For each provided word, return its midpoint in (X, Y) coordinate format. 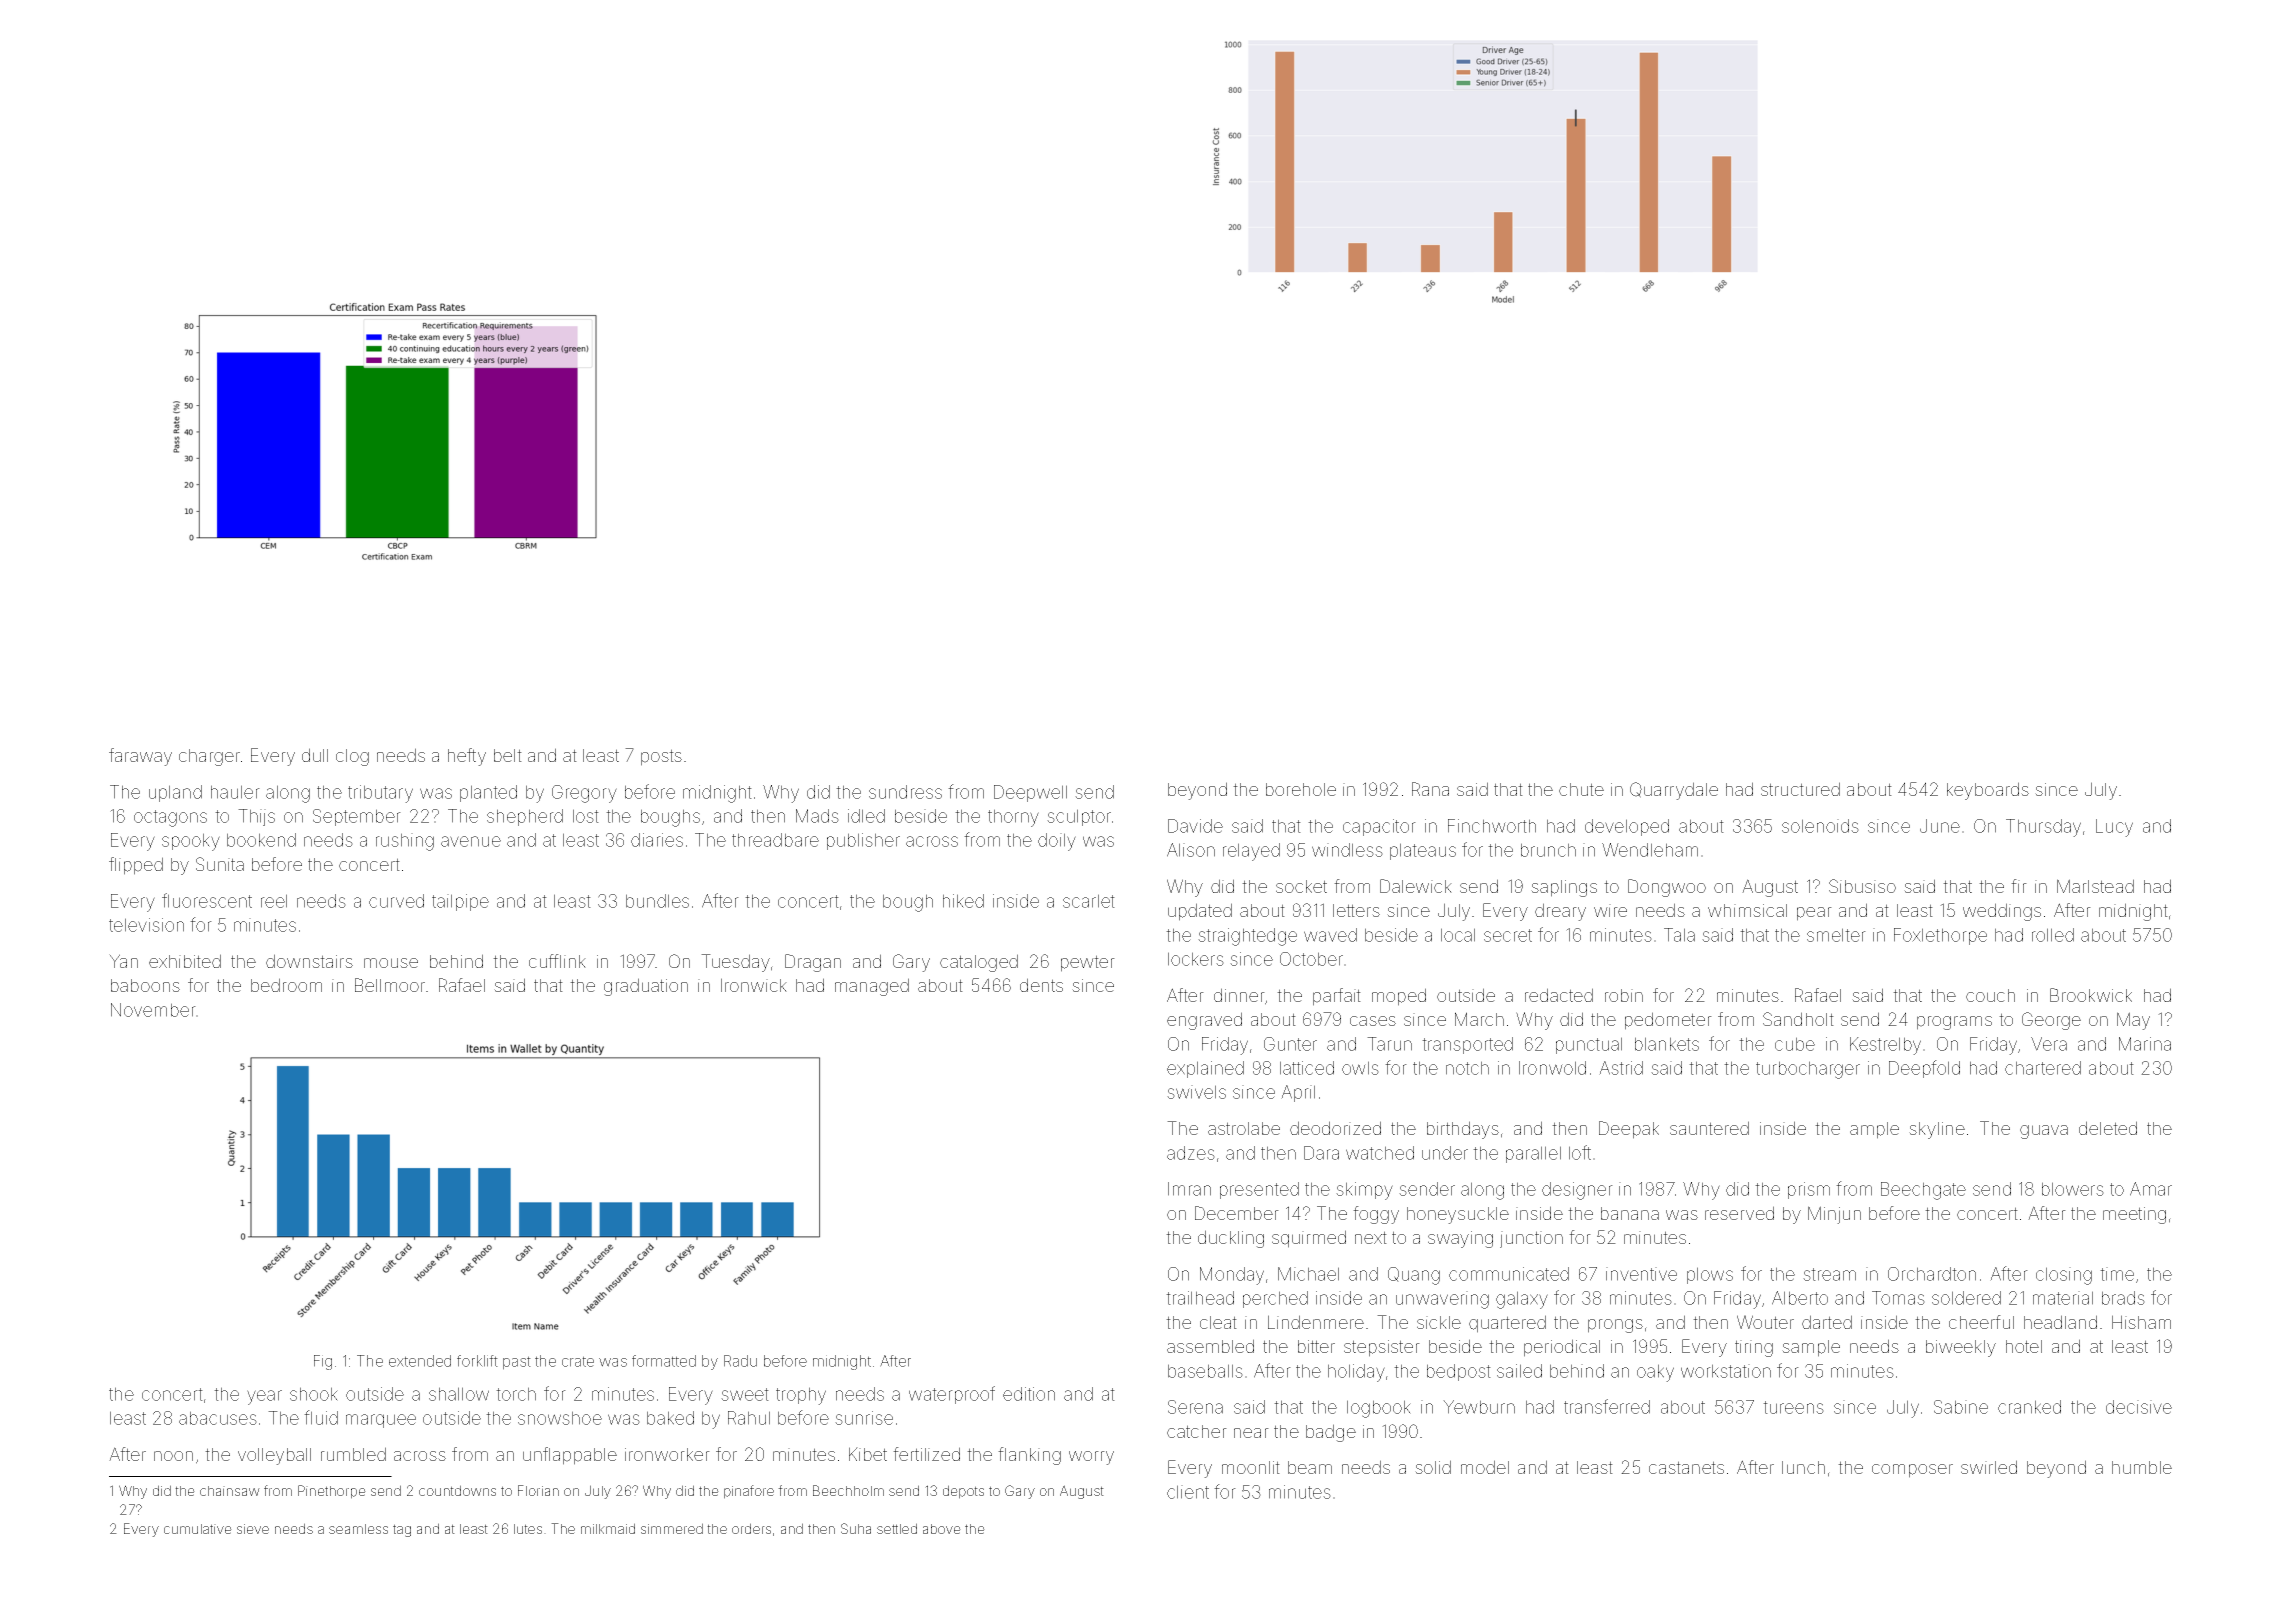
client (1188, 1492)
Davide (1195, 826)
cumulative (198, 1529)
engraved (1204, 1021)
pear (1814, 914)
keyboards (1988, 791)
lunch (1803, 1467)
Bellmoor (390, 985)
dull (315, 755)
